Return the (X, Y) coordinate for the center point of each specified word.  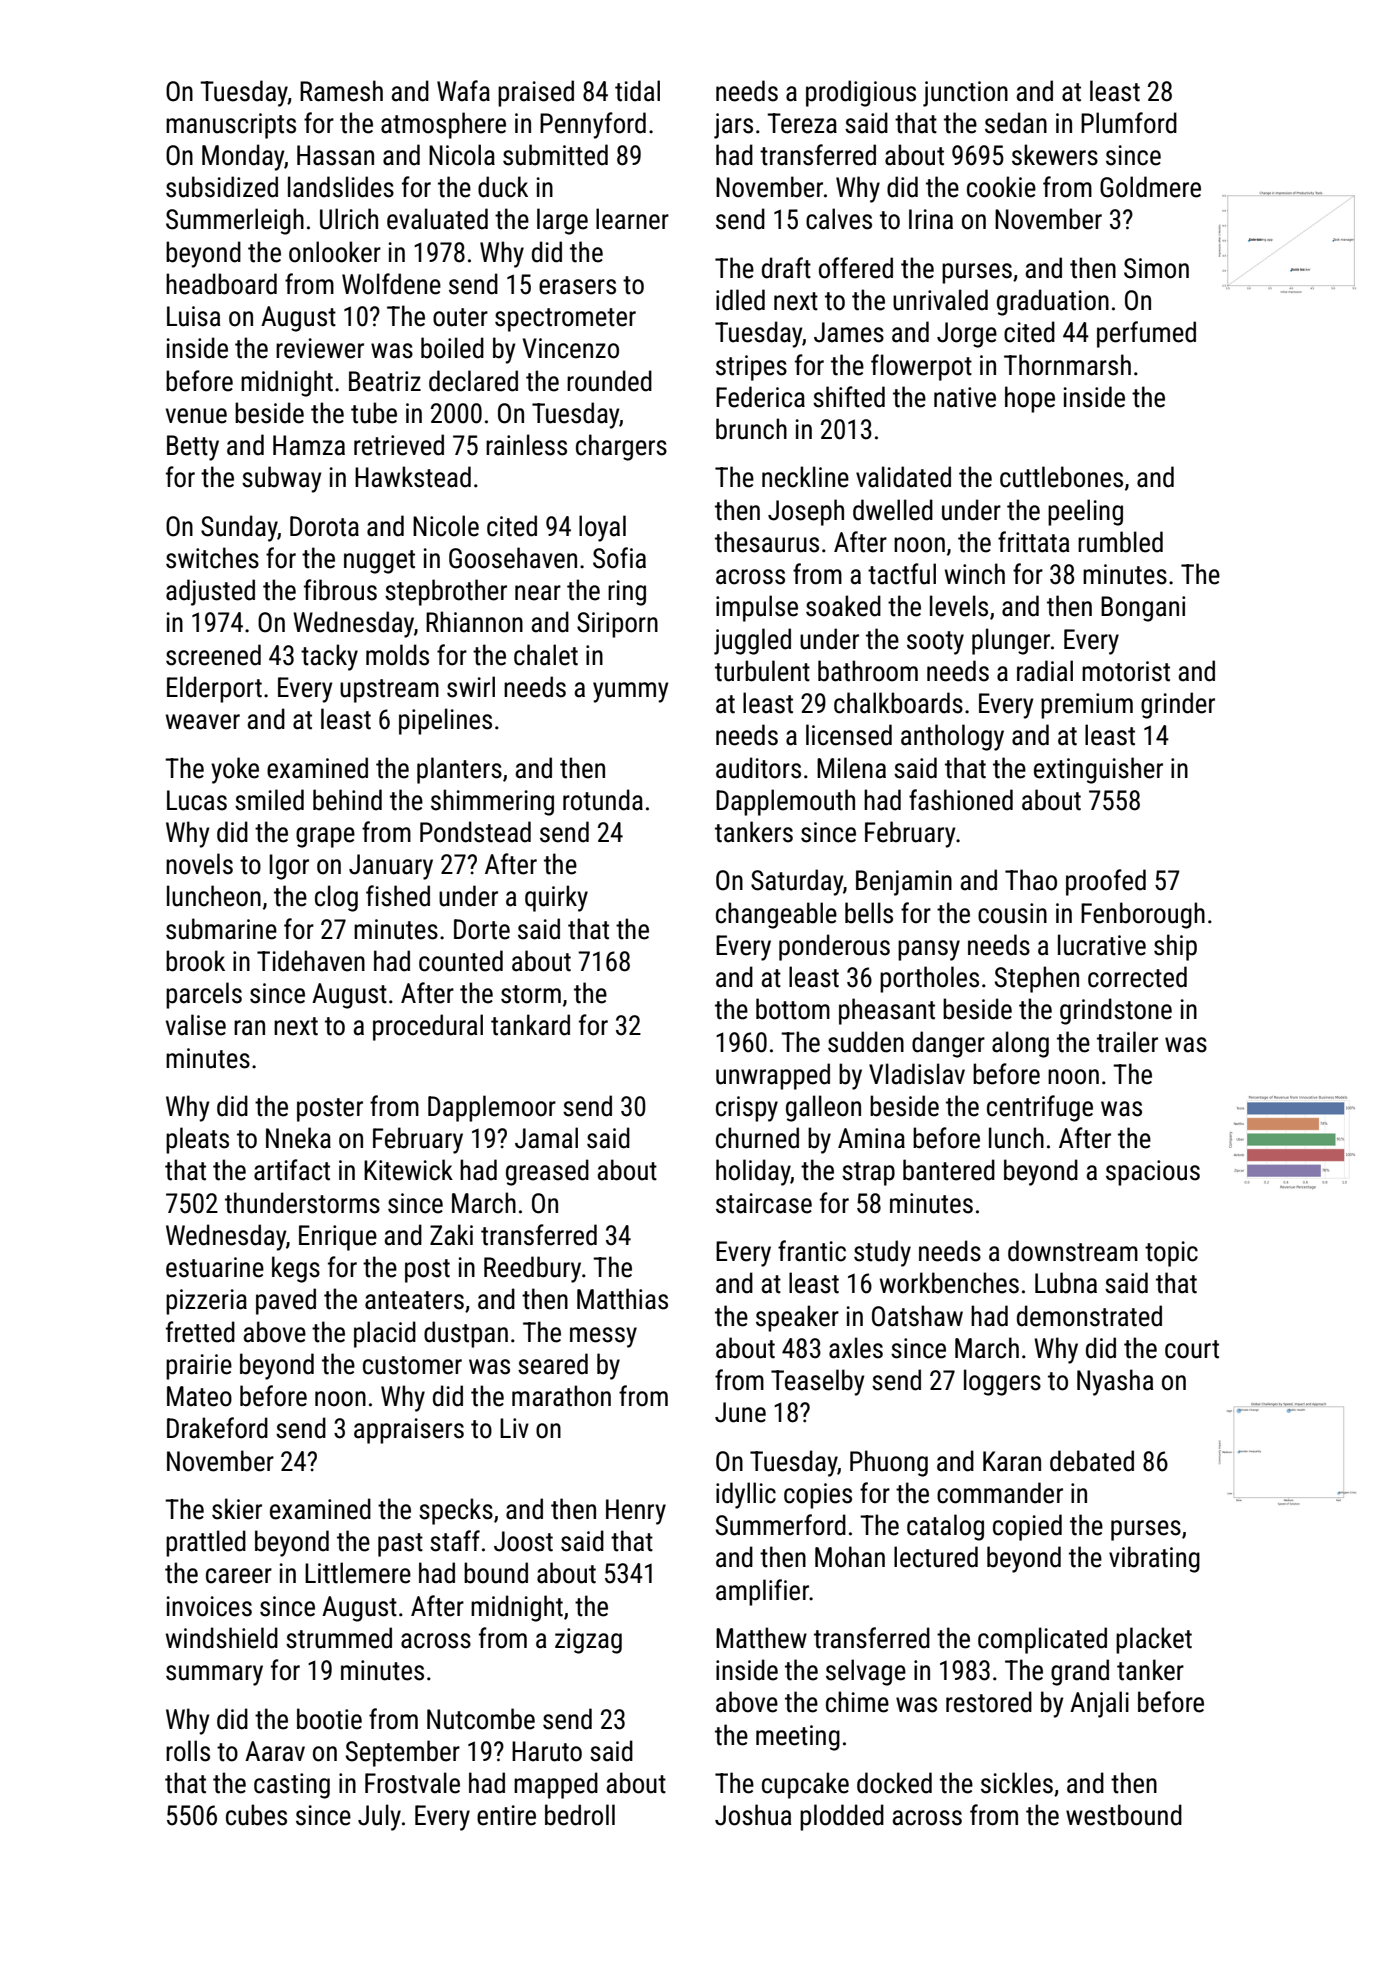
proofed (1106, 882)
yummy (631, 692)
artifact (292, 1170)
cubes (256, 1815)
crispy (747, 1109)
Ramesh (341, 91)
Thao (1031, 880)
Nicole (446, 526)
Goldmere (1150, 187)
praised (536, 93)
